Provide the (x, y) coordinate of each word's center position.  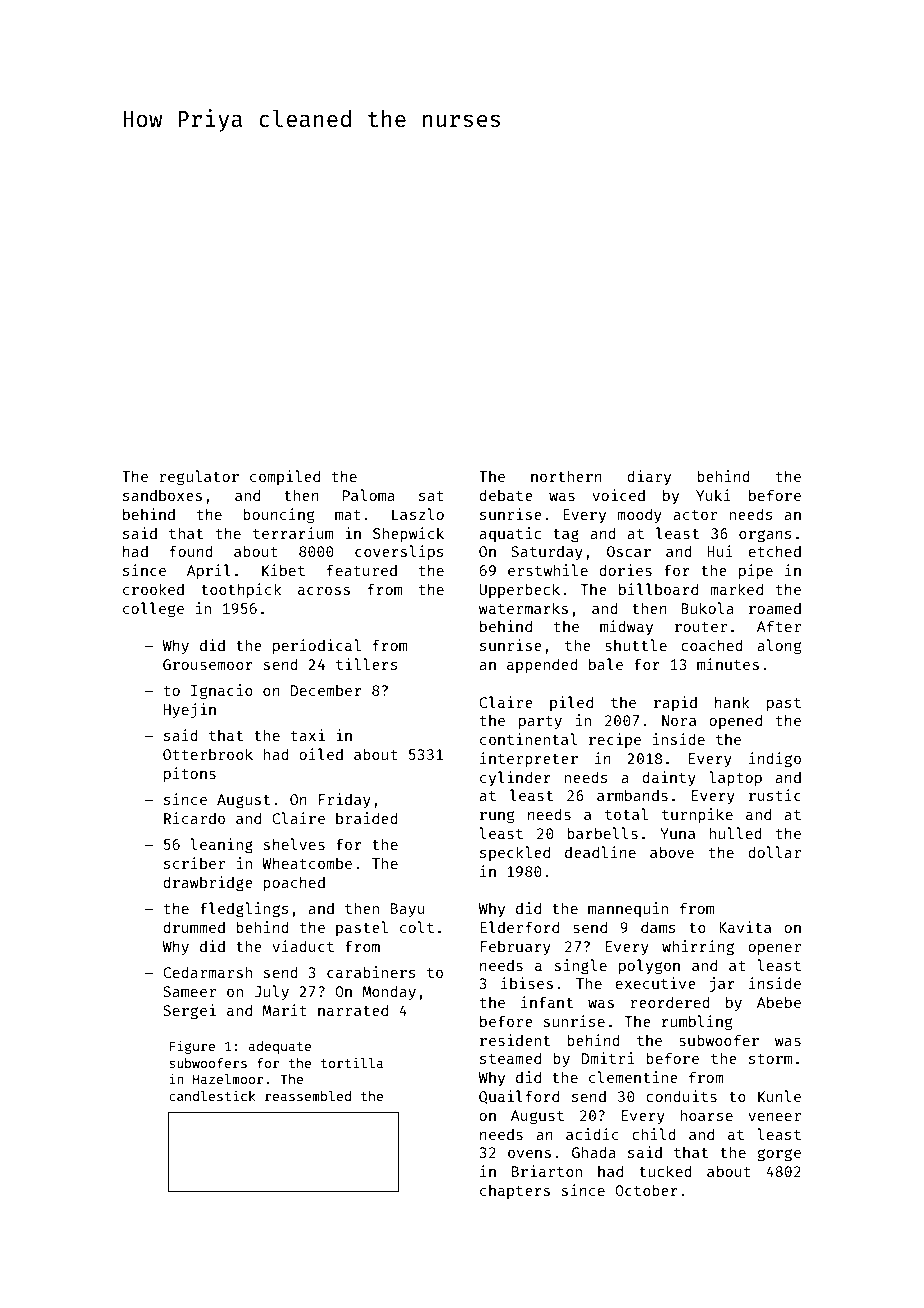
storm (770, 1059)
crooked (153, 589)
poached (294, 883)
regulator (199, 478)
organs (765, 536)
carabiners (371, 972)
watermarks (523, 608)
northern (566, 476)
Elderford (519, 927)
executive (656, 983)
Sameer (189, 991)
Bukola (707, 608)
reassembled (308, 1096)
